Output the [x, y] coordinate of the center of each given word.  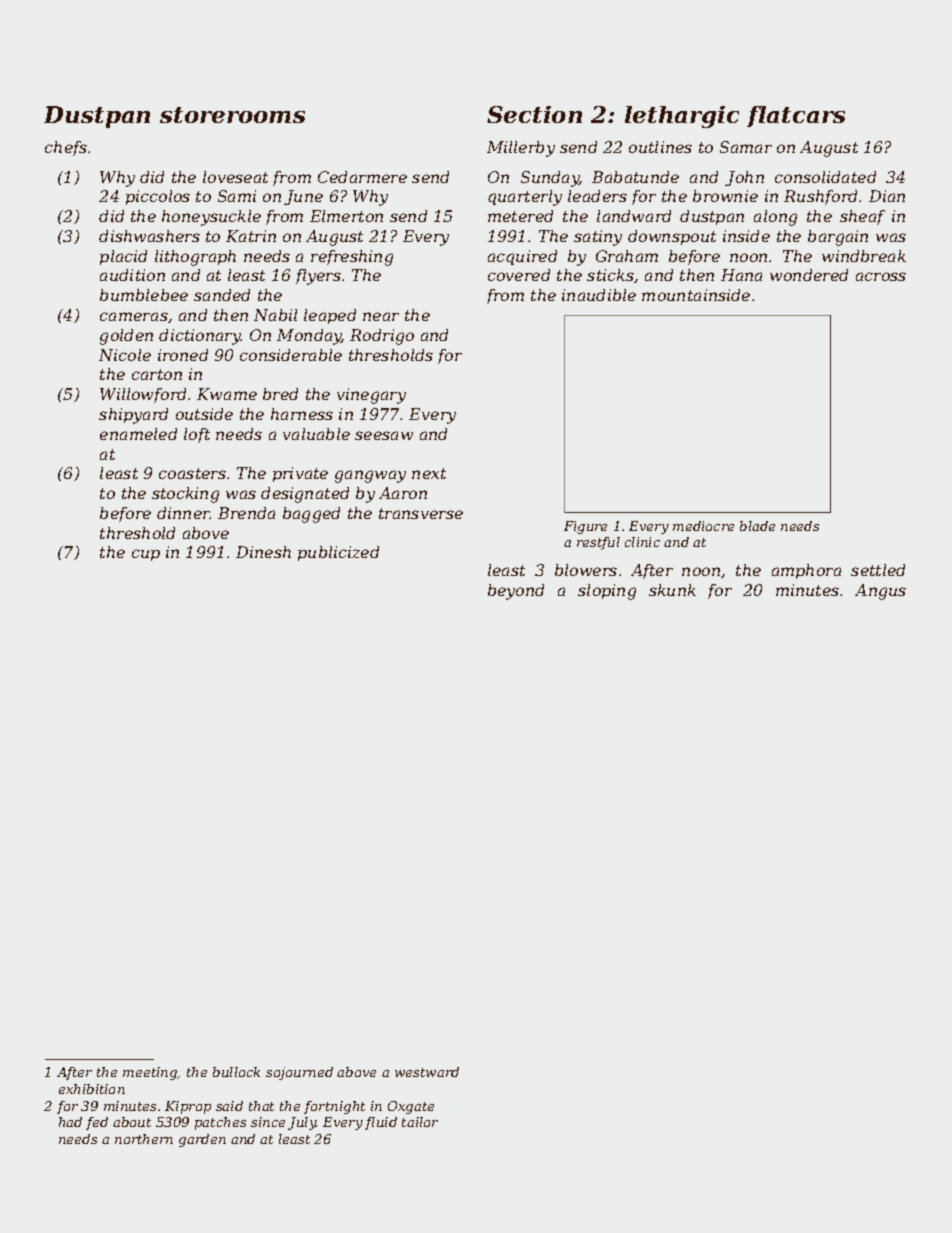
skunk [672, 590]
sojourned [299, 1073]
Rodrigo [382, 337]
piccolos [158, 197]
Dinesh [263, 552]
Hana [741, 275]
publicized [338, 553]
